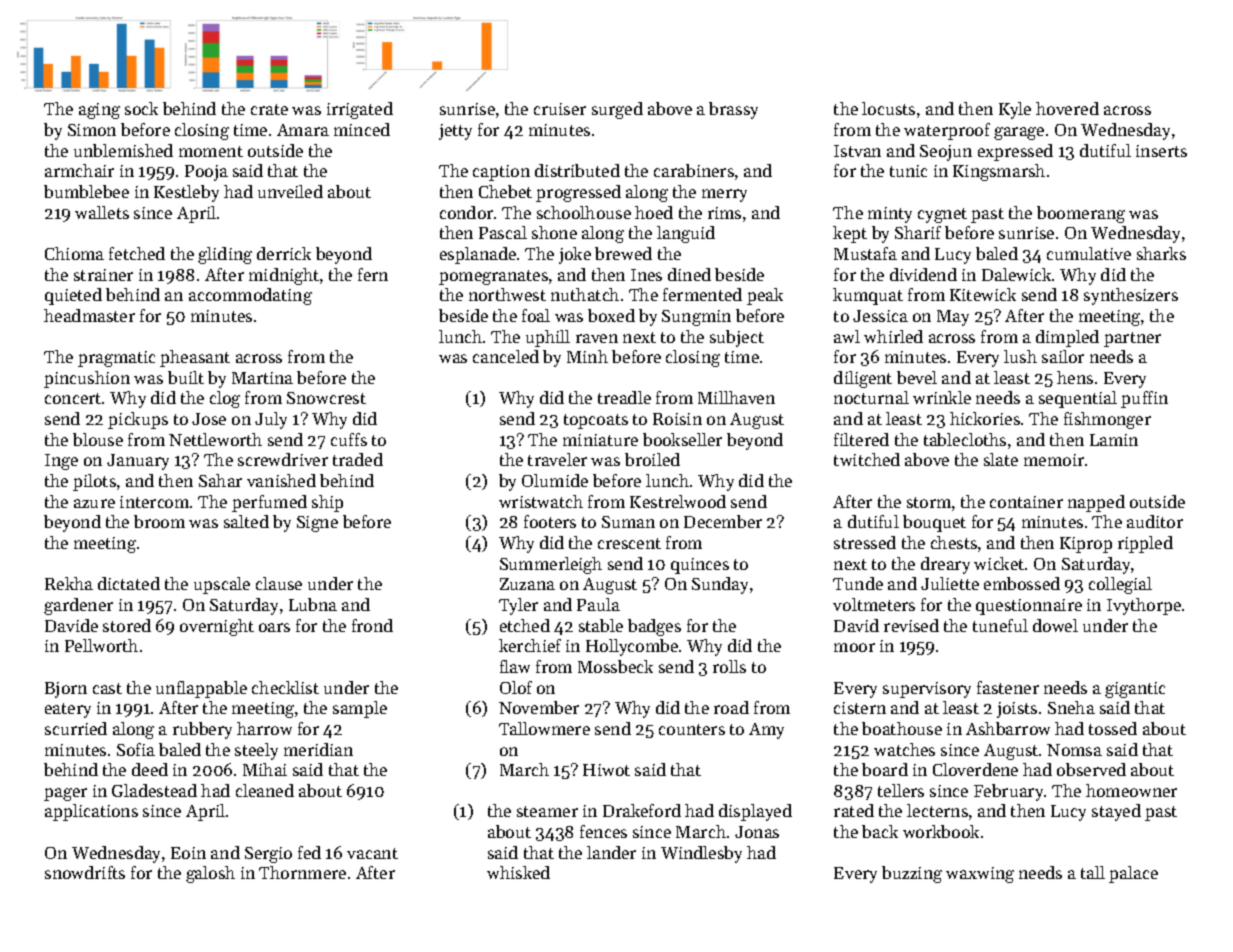  Describe the element at coordinates (99, 111) in the image. I see `aging` at that location.
